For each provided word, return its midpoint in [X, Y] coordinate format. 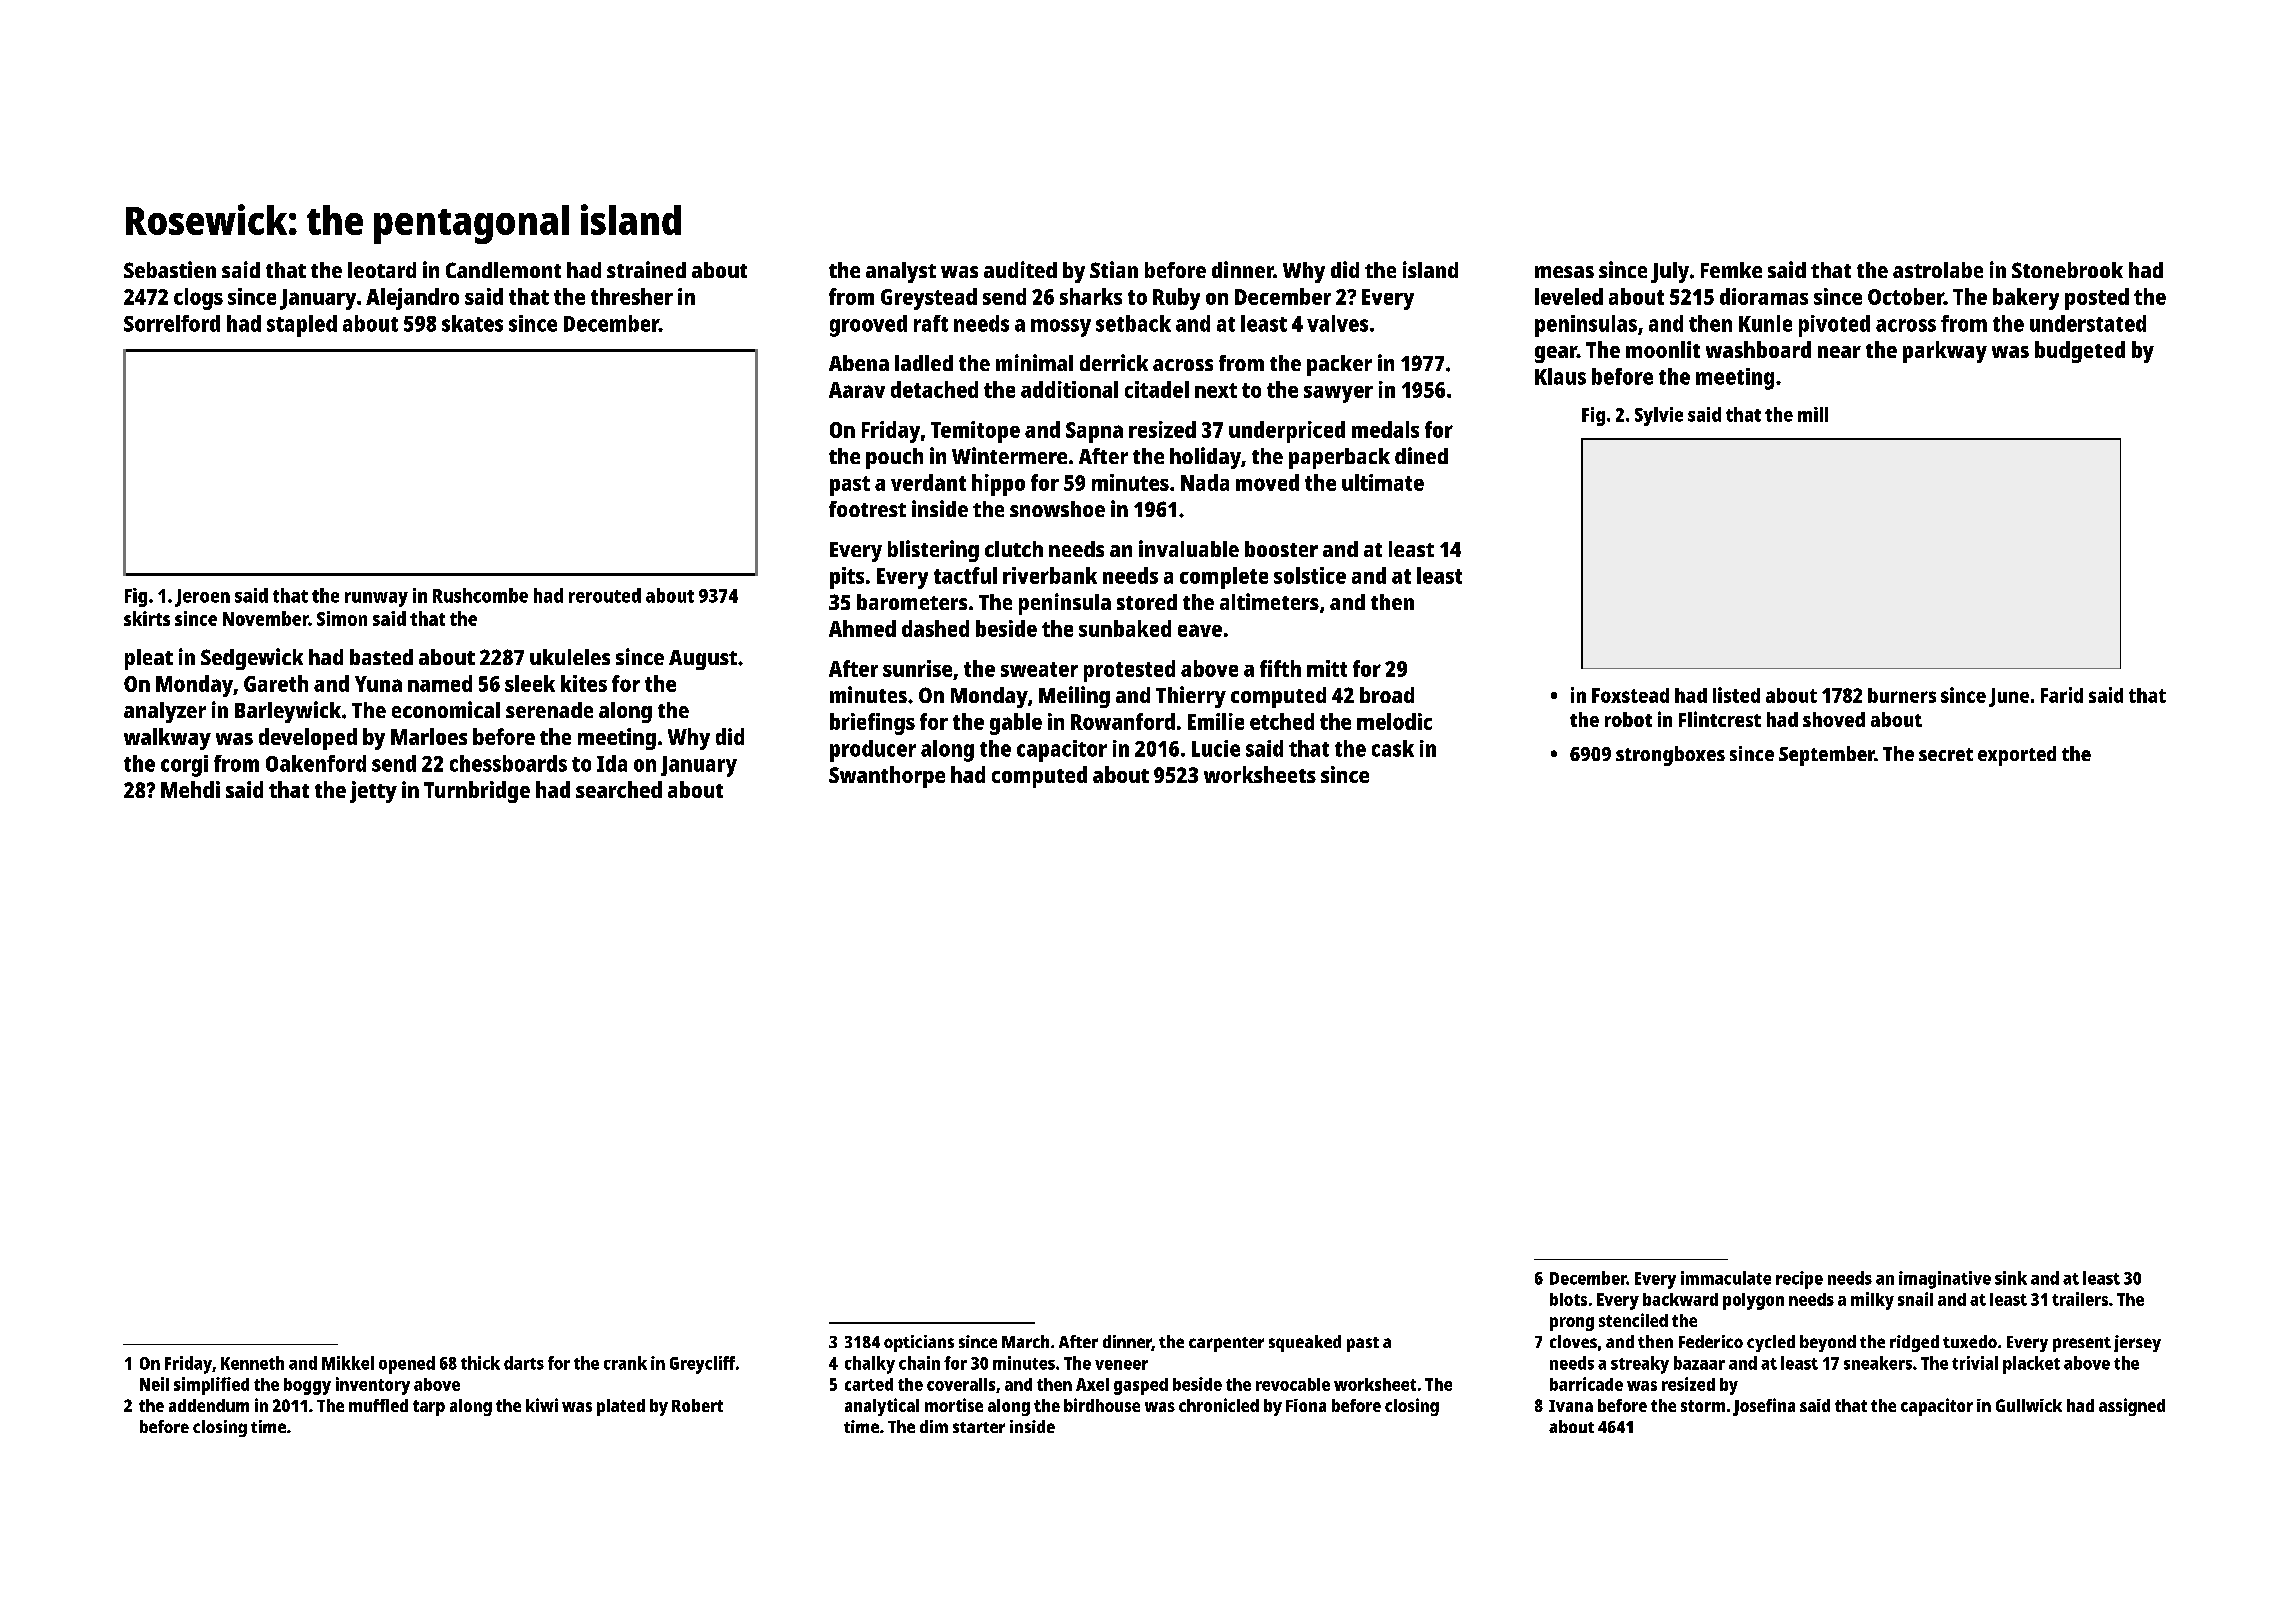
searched [619, 789]
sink [2011, 1278]
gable [1016, 724]
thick [480, 1363]
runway [376, 599]
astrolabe [1938, 270]
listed [1736, 695]
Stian [1114, 269]
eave [1200, 630]
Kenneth [252, 1363]
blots [1568, 1299]
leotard [382, 270]
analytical [882, 1407]
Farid [2062, 695]
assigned [2132, 1407]
